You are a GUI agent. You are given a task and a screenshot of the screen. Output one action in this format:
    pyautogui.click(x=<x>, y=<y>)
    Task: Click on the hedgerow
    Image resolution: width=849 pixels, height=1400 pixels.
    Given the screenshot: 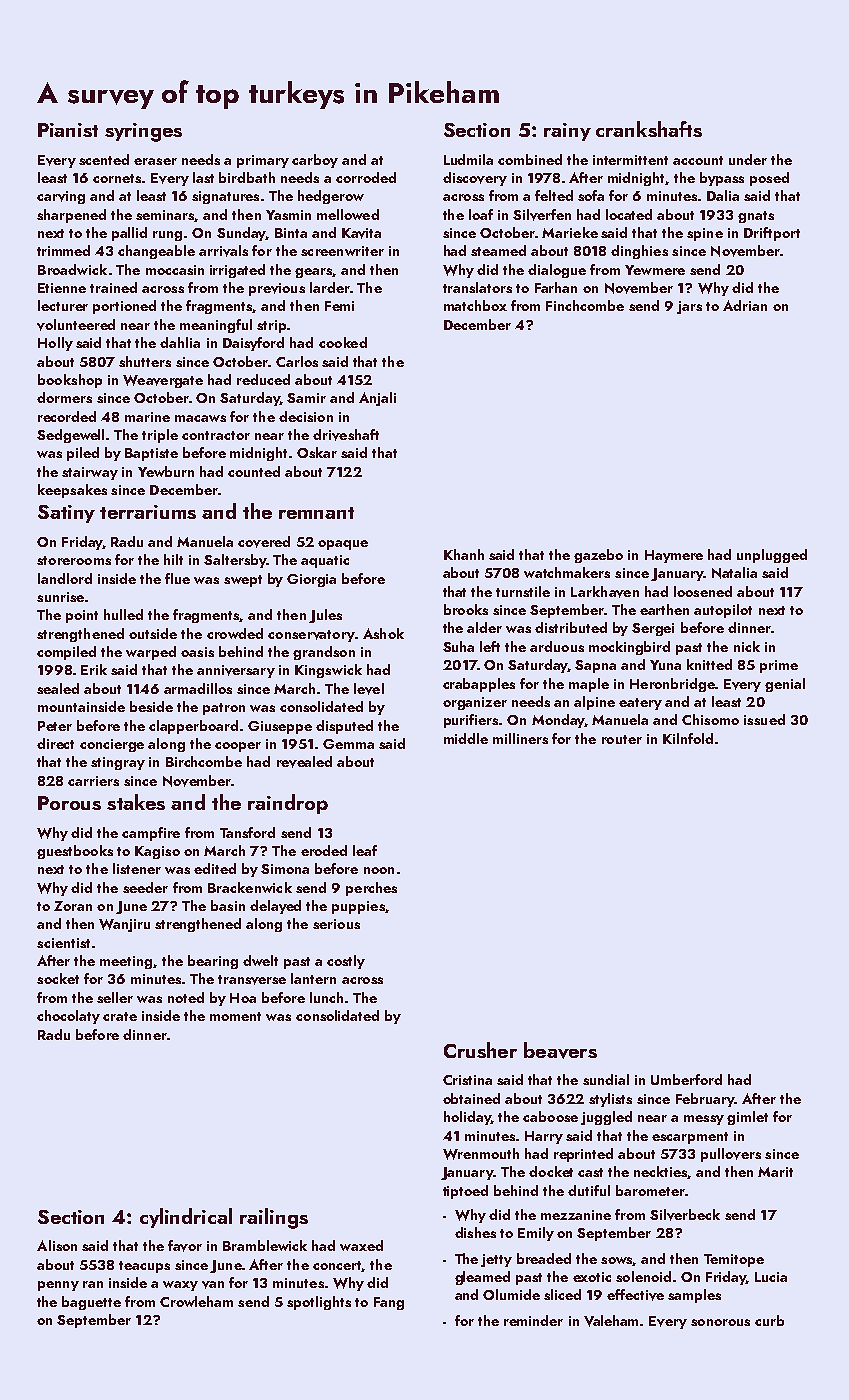 What is the action you would take?
    pyautogui.click(x=331, y=197)
